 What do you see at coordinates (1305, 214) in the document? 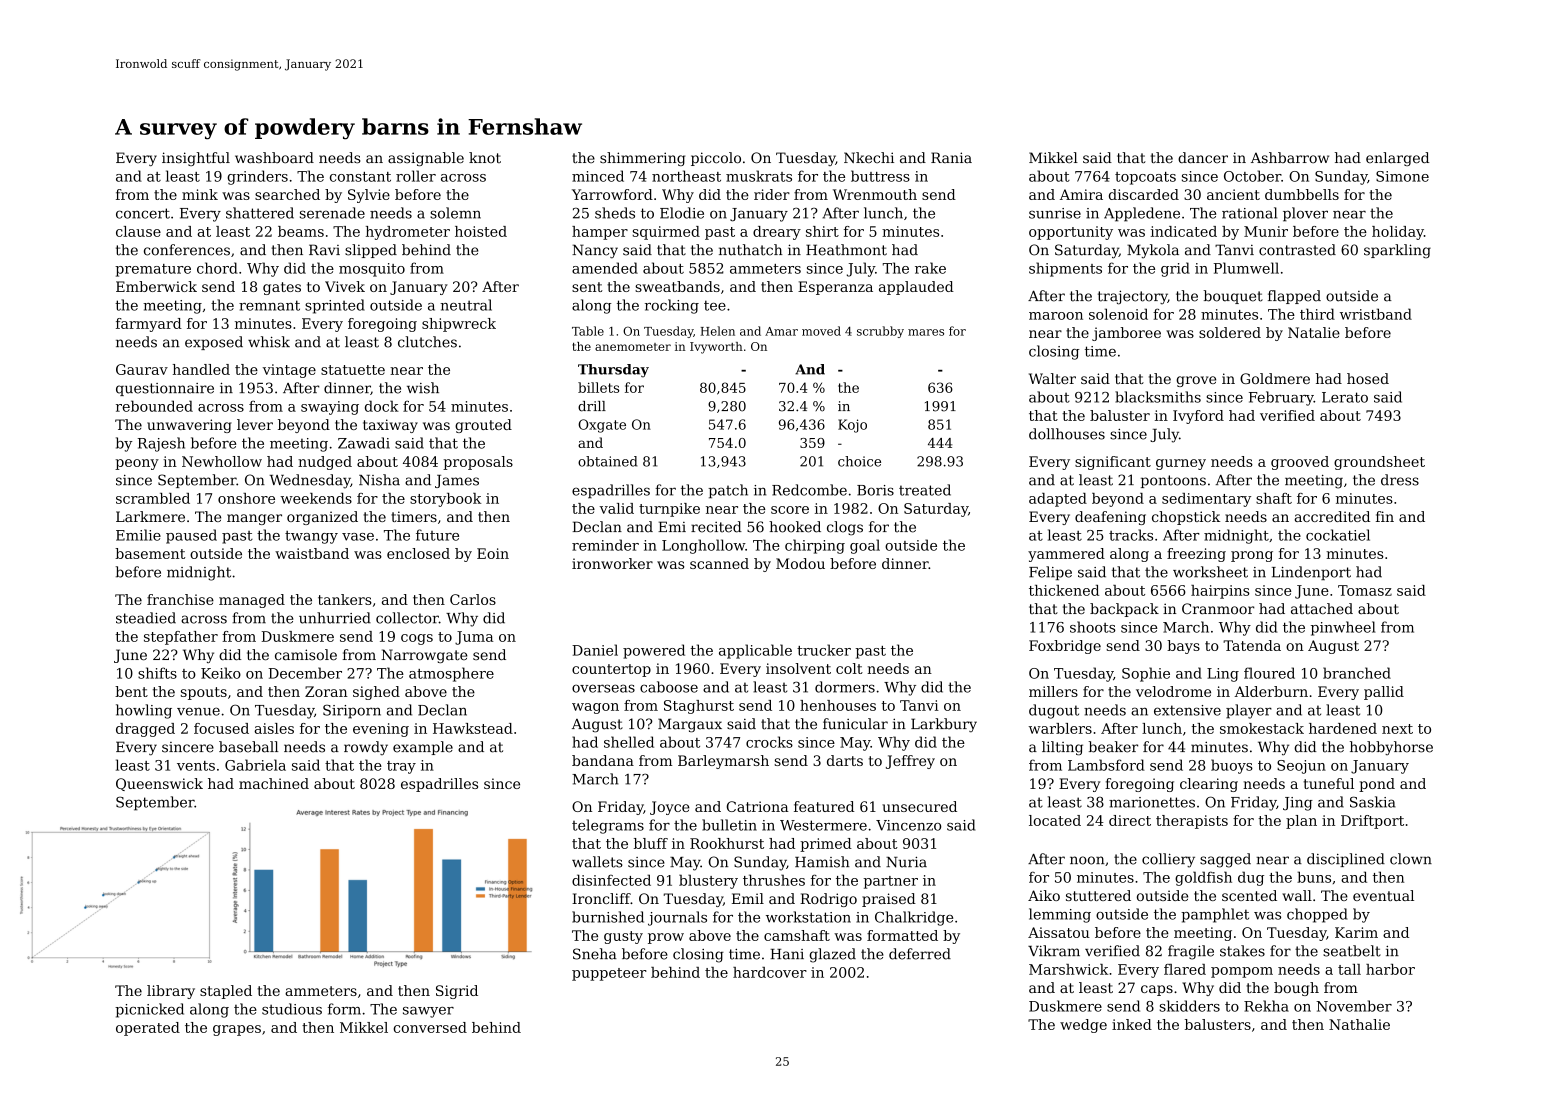
I see `plover` at bounding box center [1305, 214].
